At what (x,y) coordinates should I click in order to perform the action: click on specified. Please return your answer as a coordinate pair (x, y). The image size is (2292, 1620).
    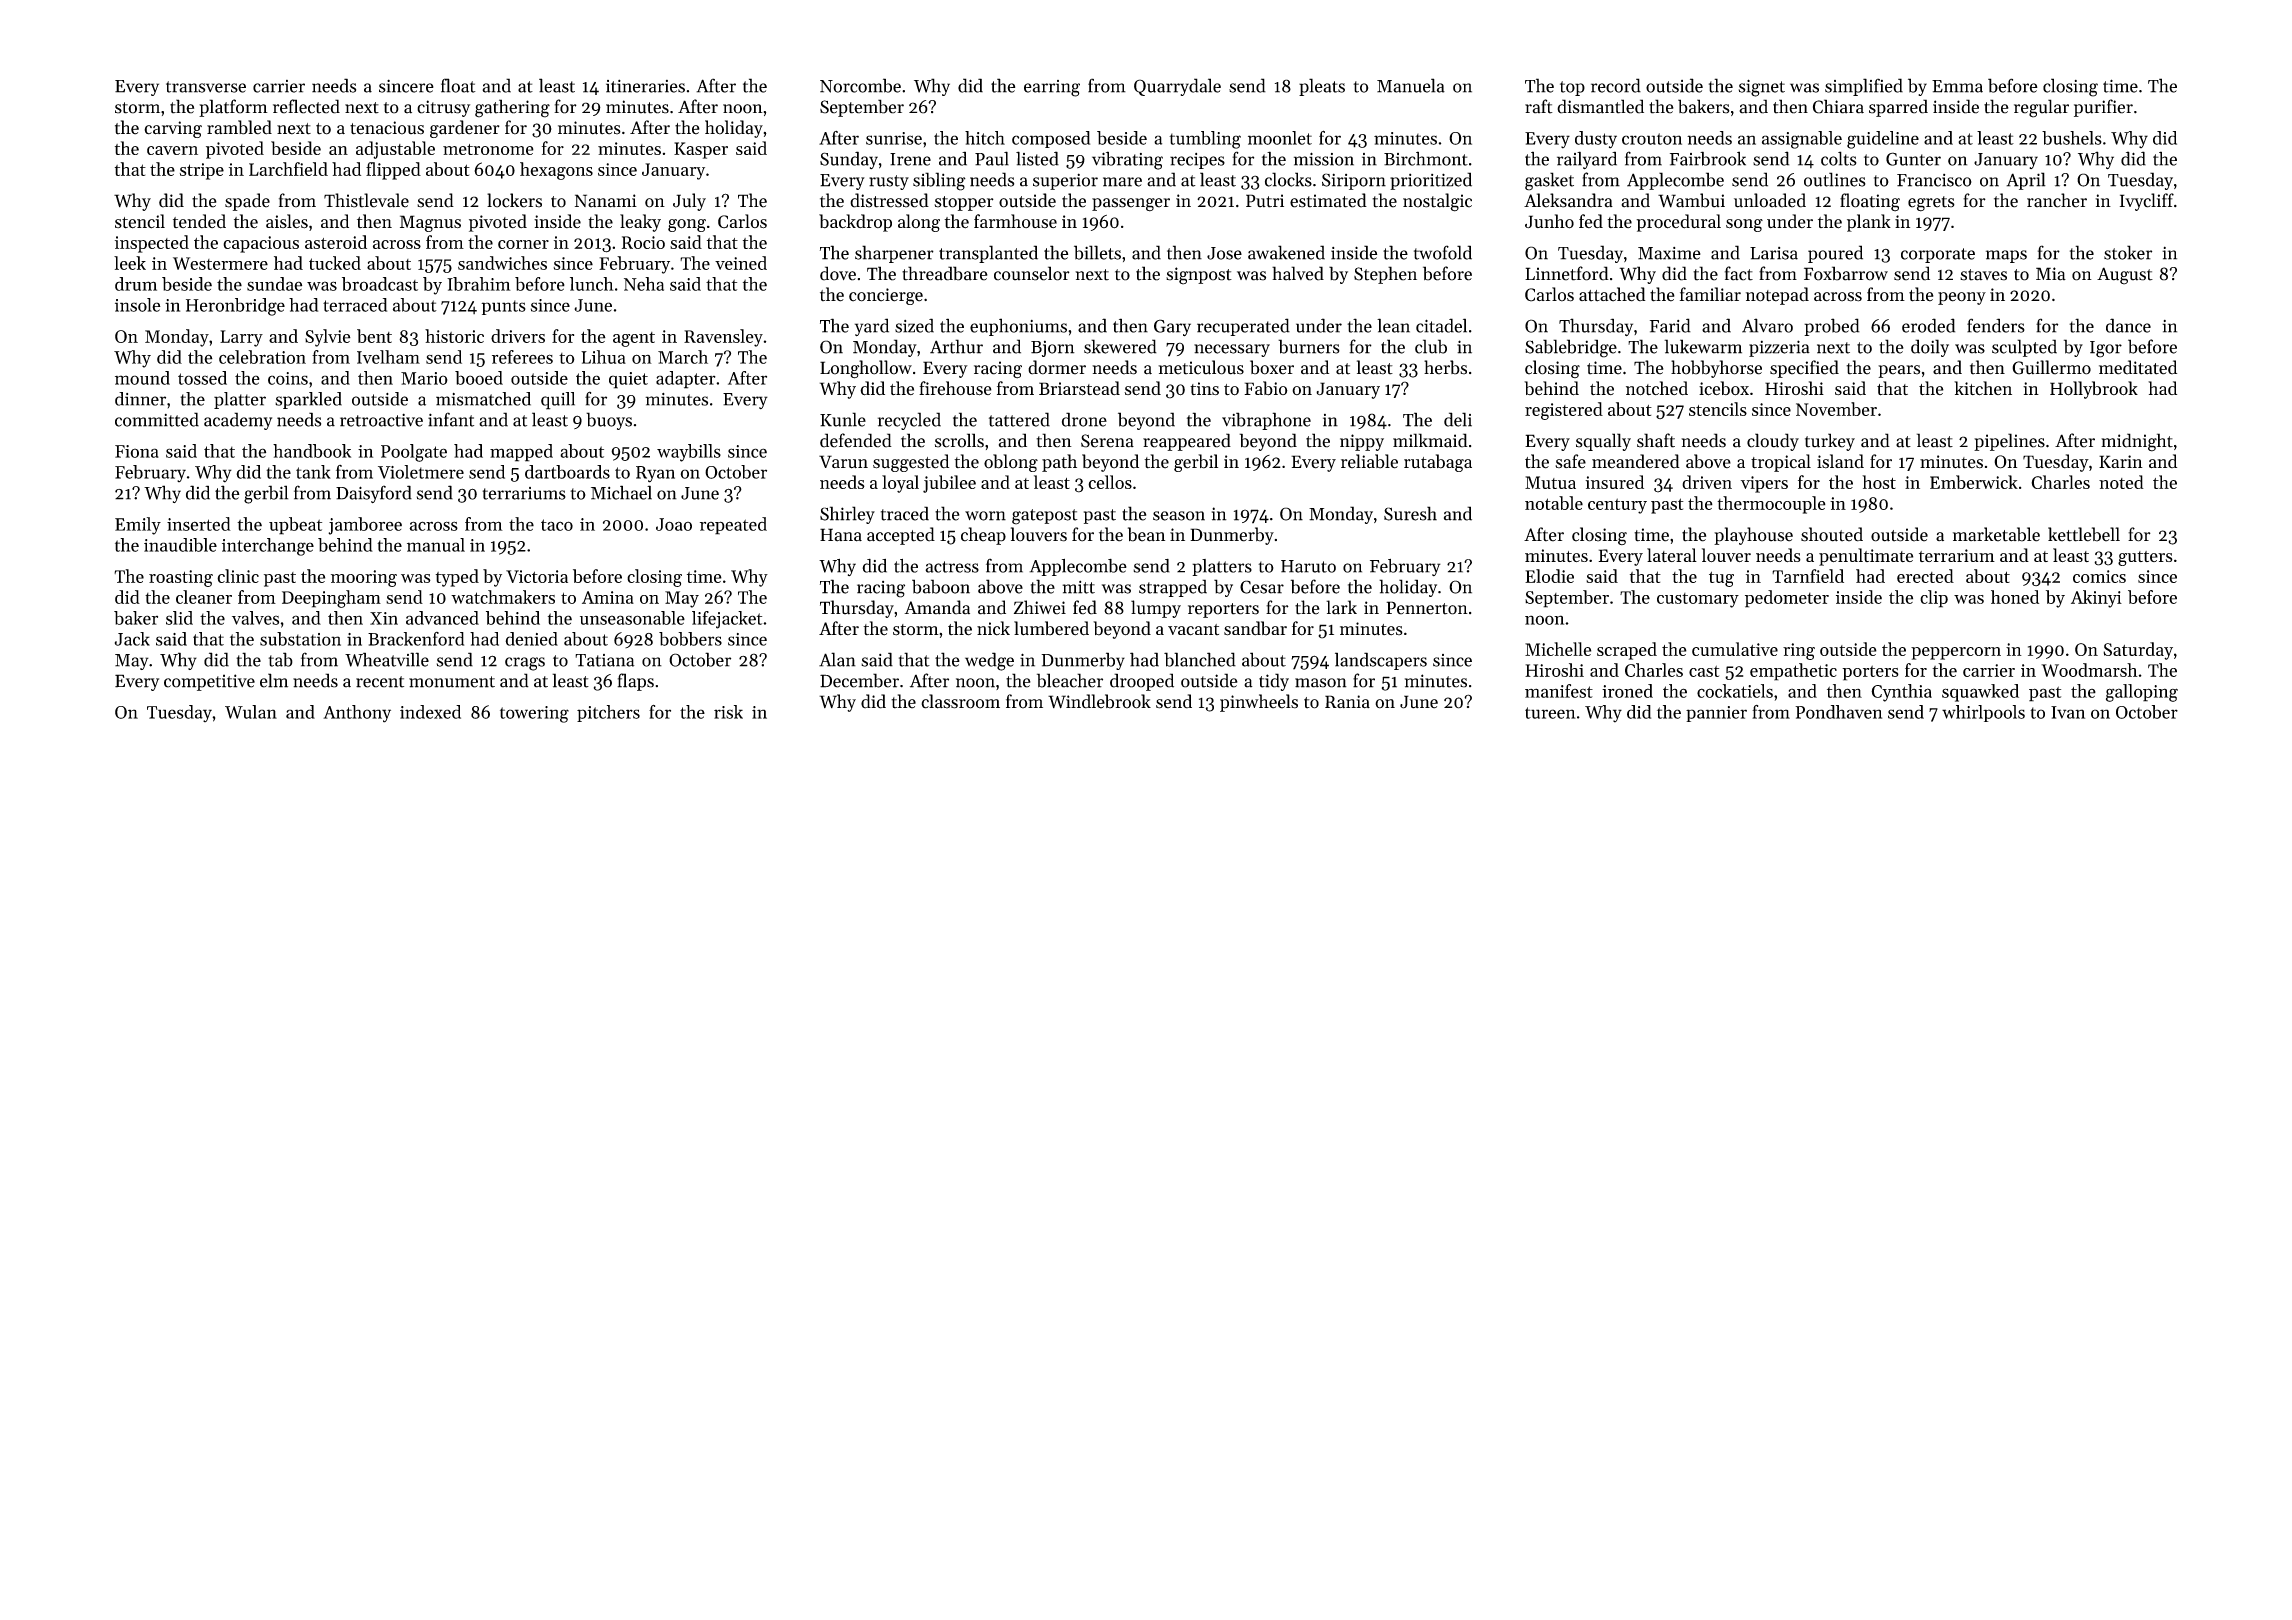
    Looking at the image, I should click on (1804, 369).
